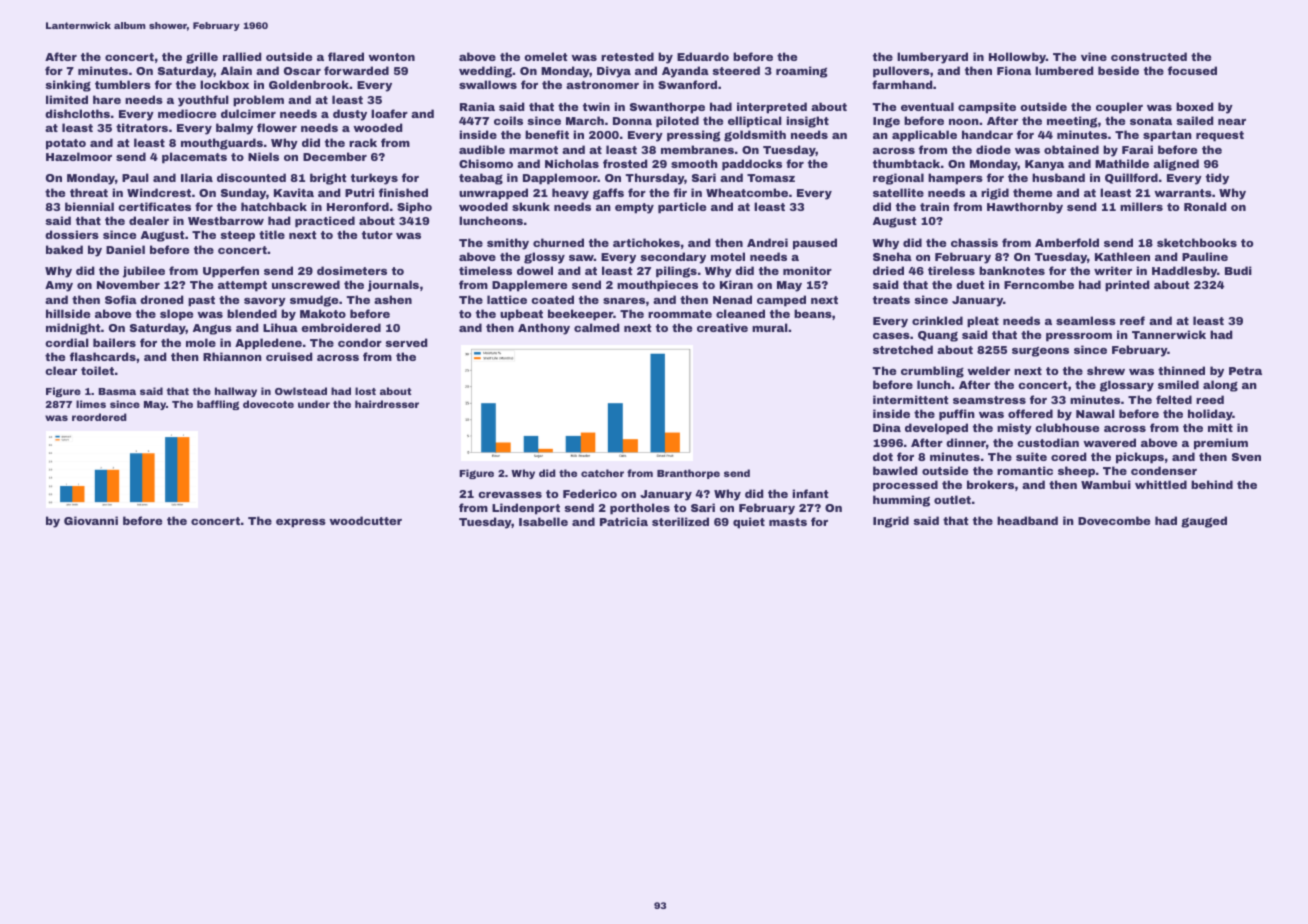  I want to click on crevasses, so click(510, 495).
